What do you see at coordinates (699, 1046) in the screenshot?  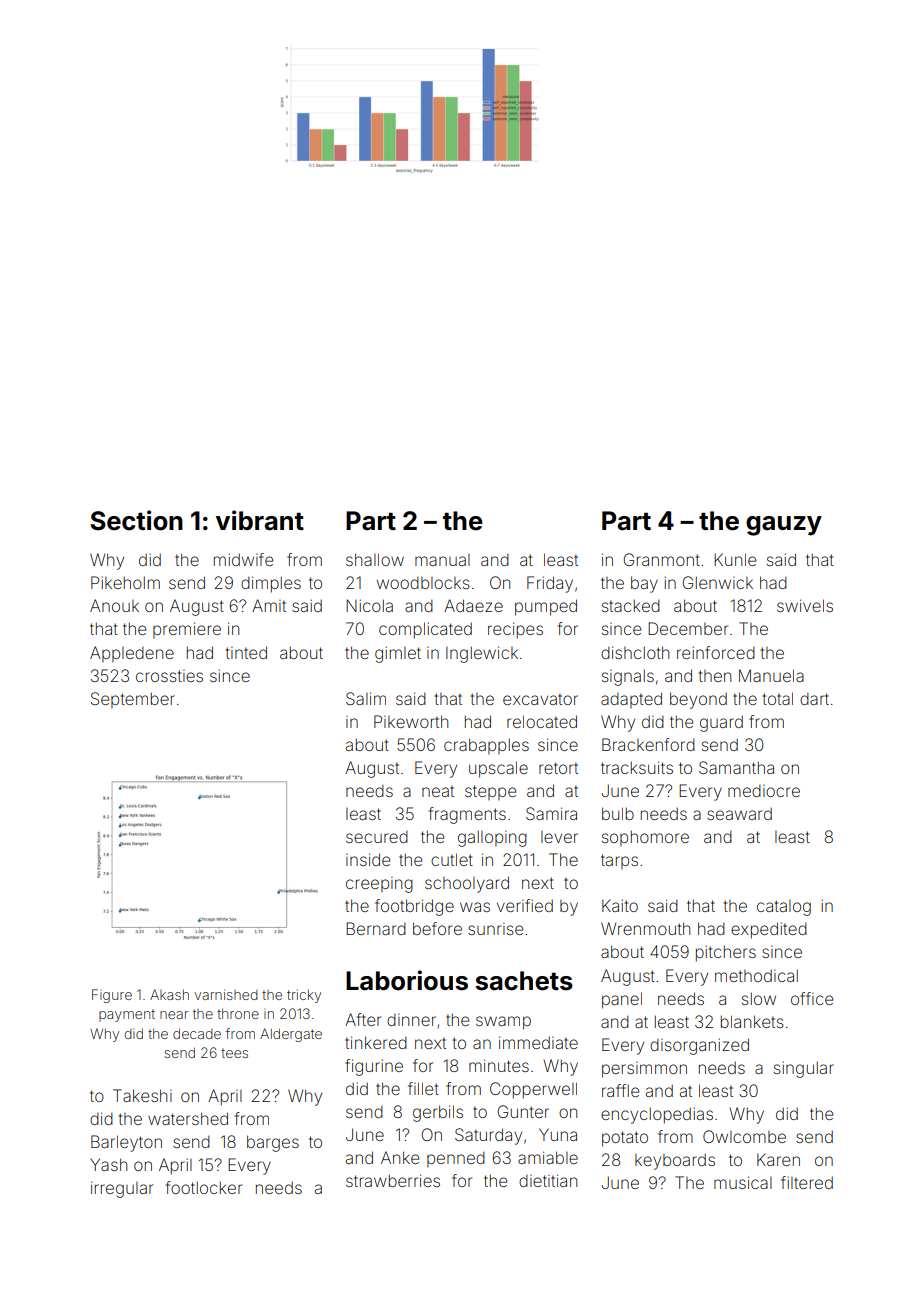 I see `disorganized` at bounding box center [699, 1046].
